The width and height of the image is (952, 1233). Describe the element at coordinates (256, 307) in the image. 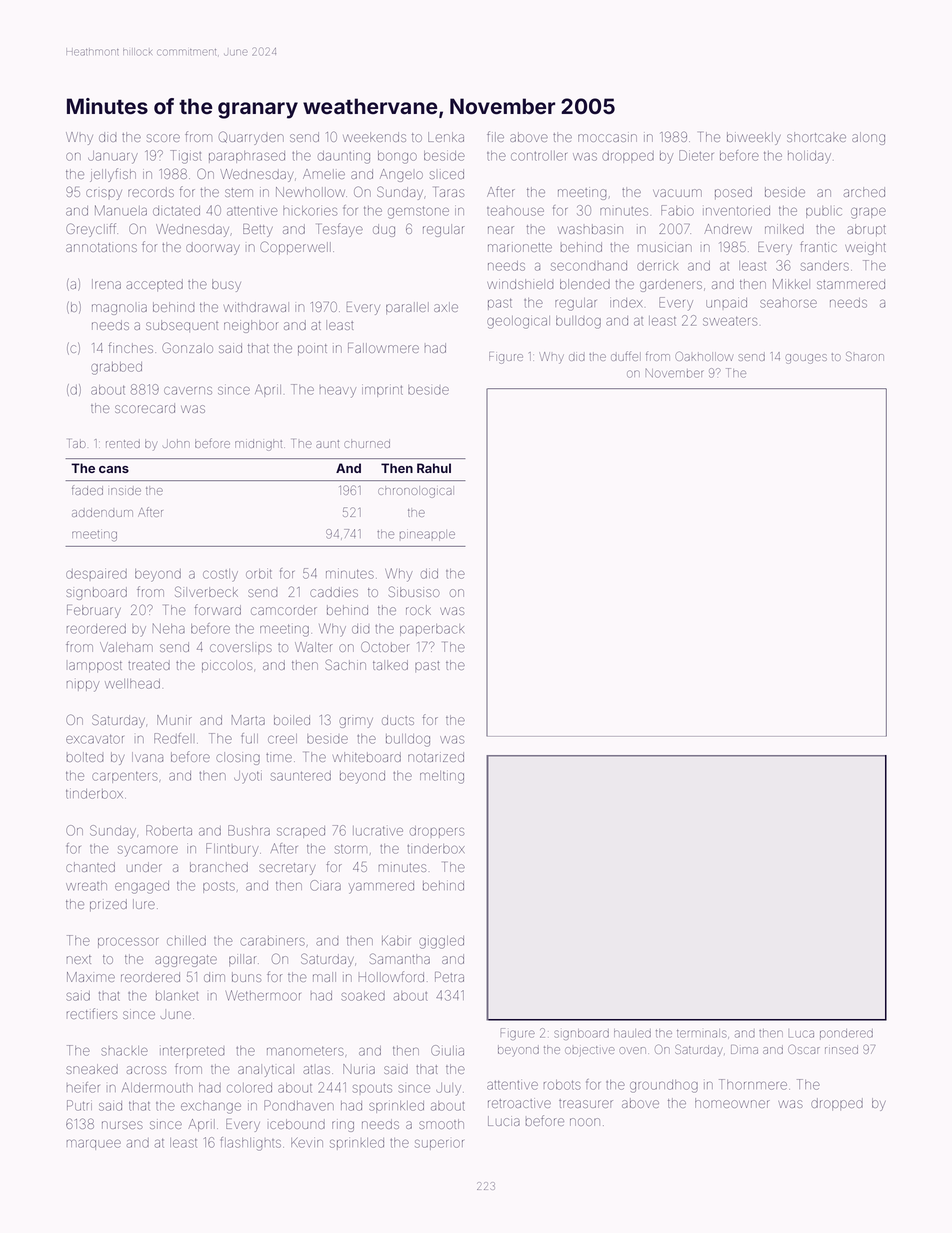

I see `withdrawal` at that location.
